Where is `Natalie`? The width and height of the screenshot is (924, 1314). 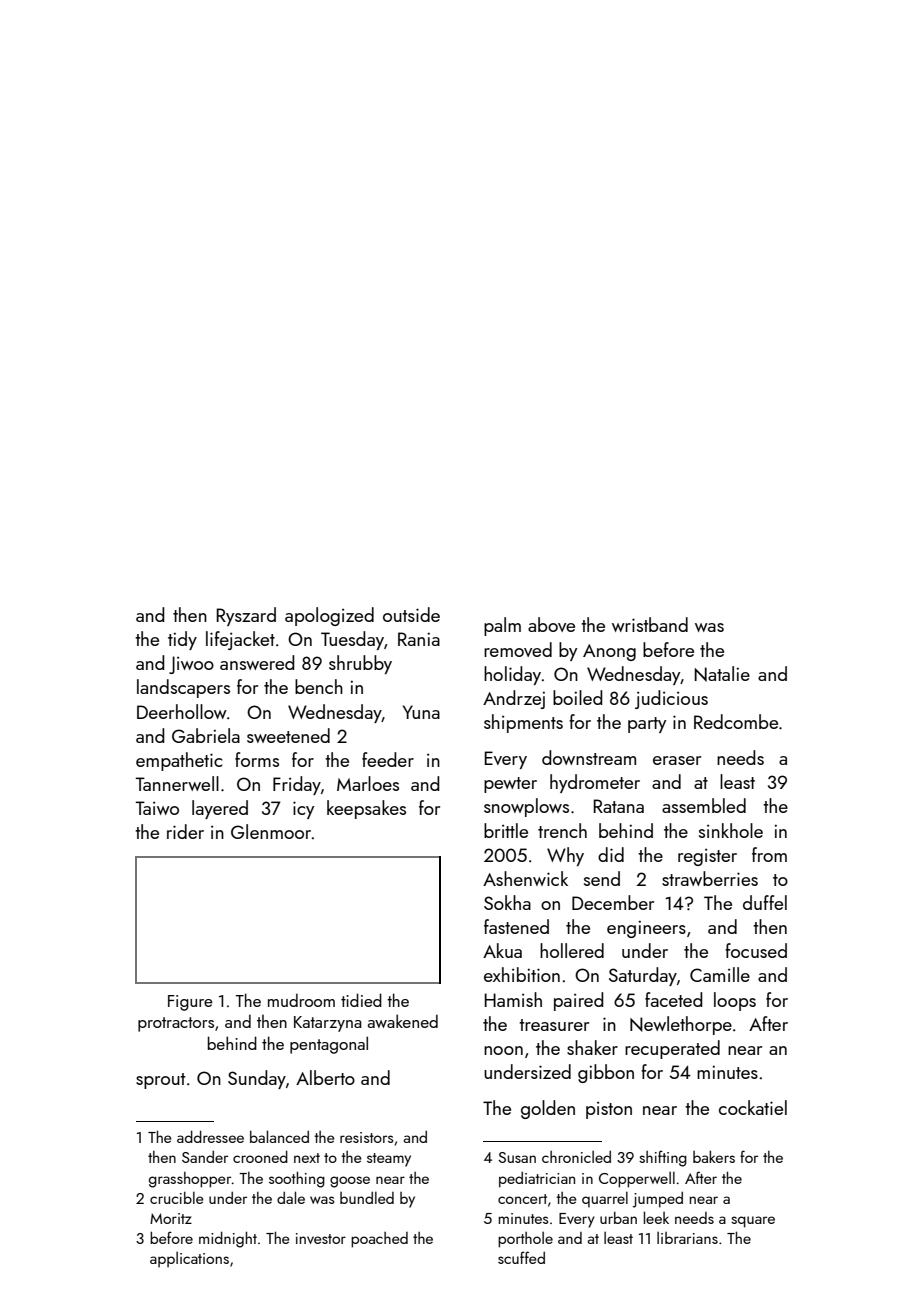
Natalie is located at coordinates (722, 674).
